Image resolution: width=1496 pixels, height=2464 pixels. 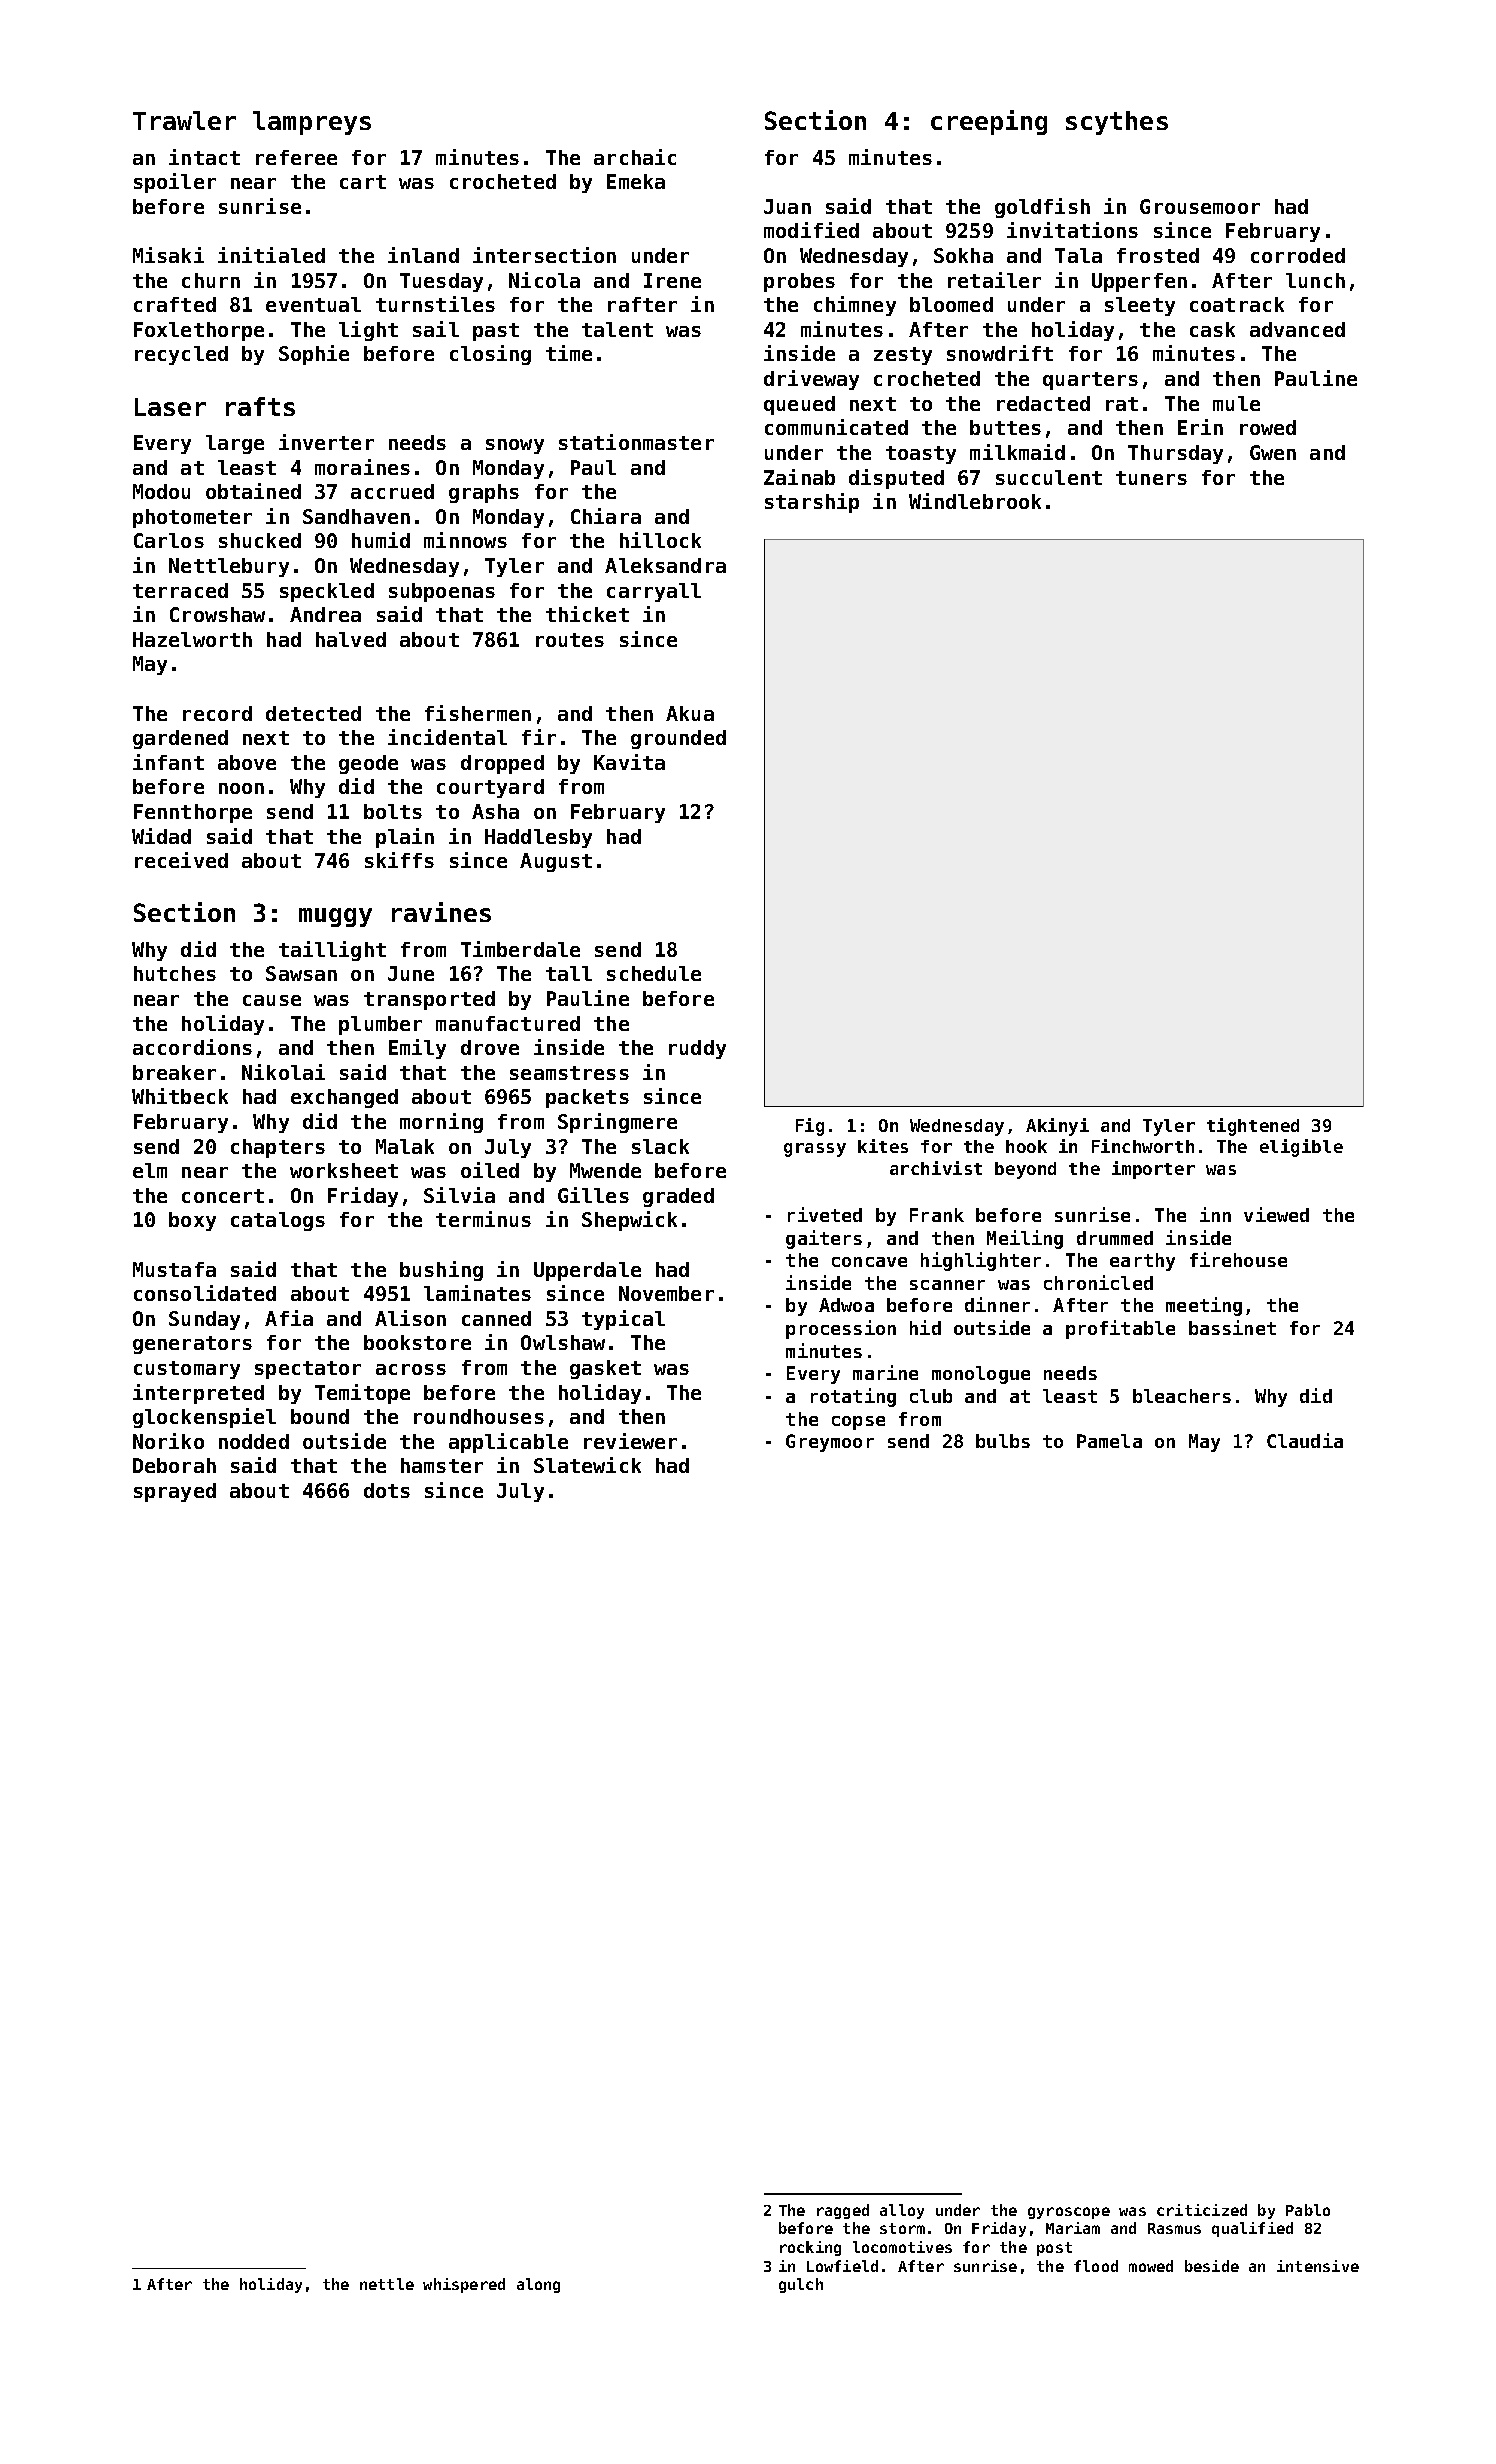 I want to click on beyond, so click(x=1025, y=1170).
